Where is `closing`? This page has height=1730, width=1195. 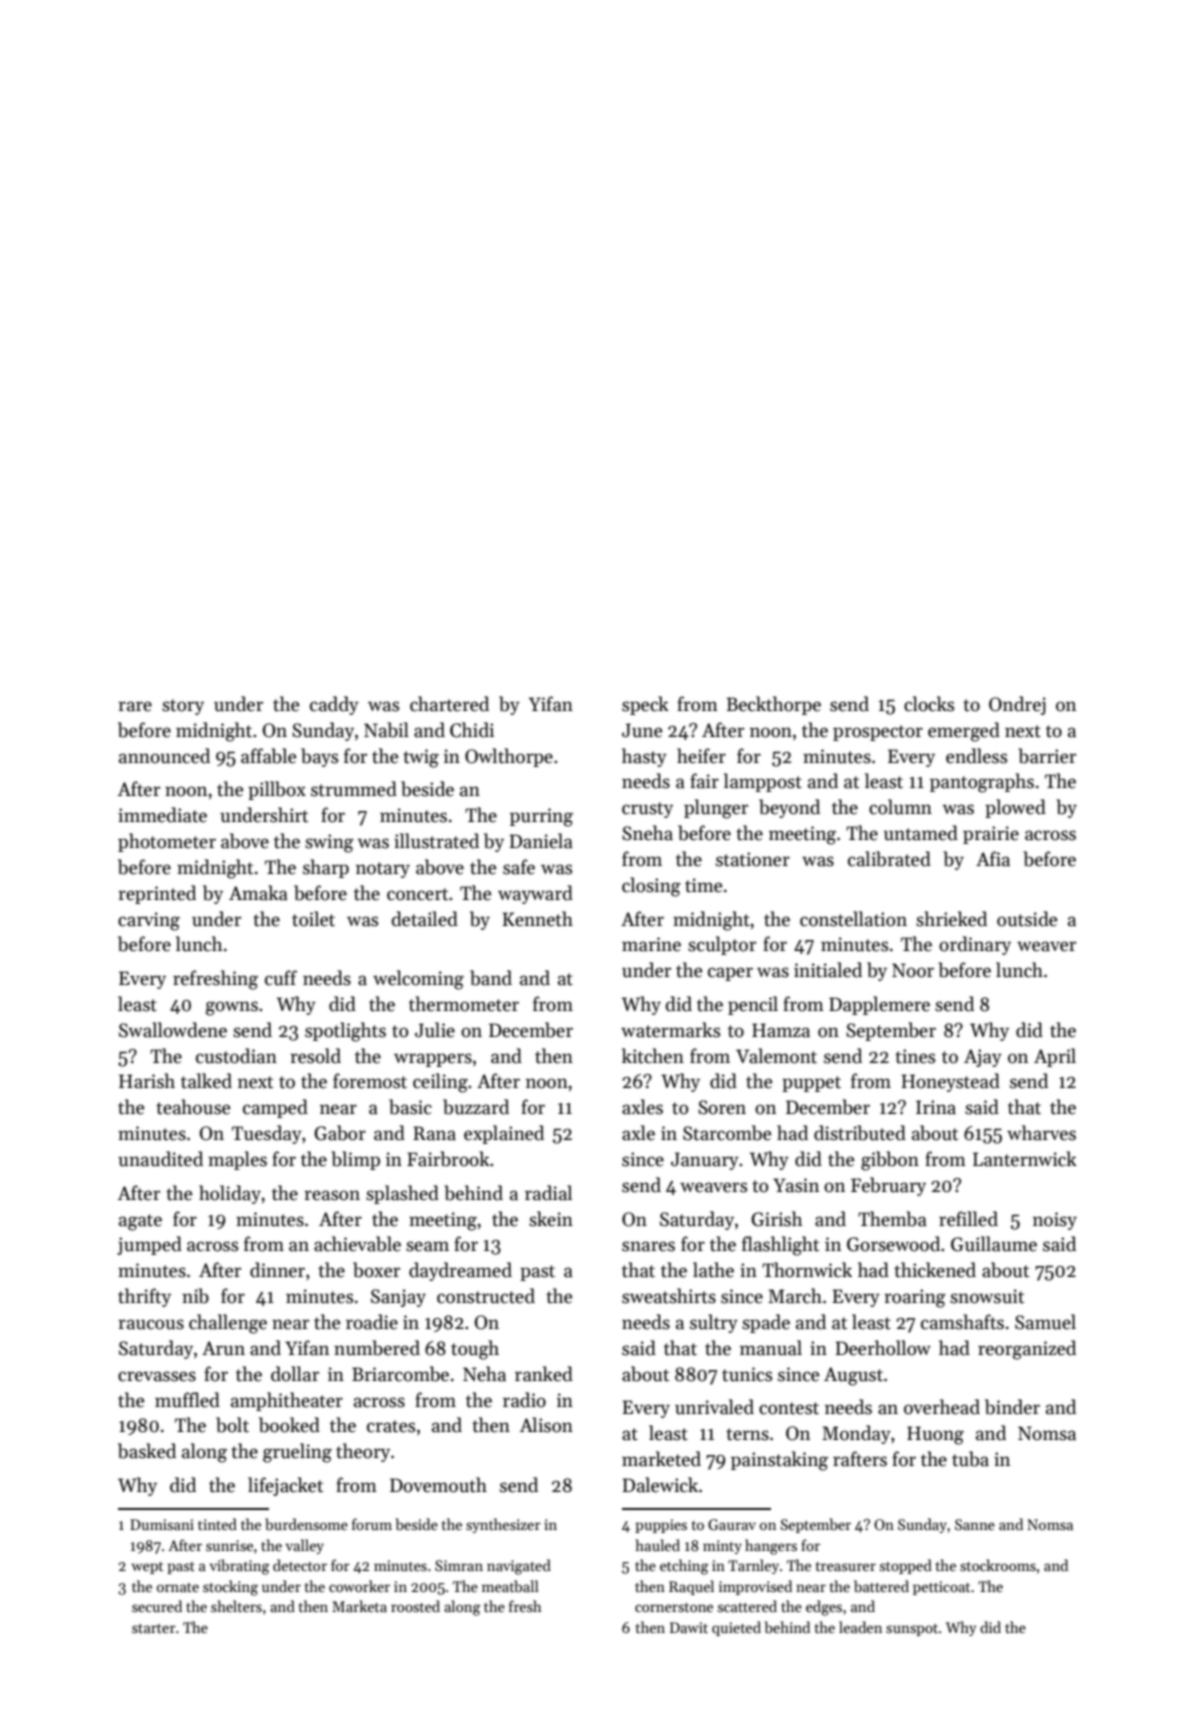
closing is located at coordinates (651, 887).
